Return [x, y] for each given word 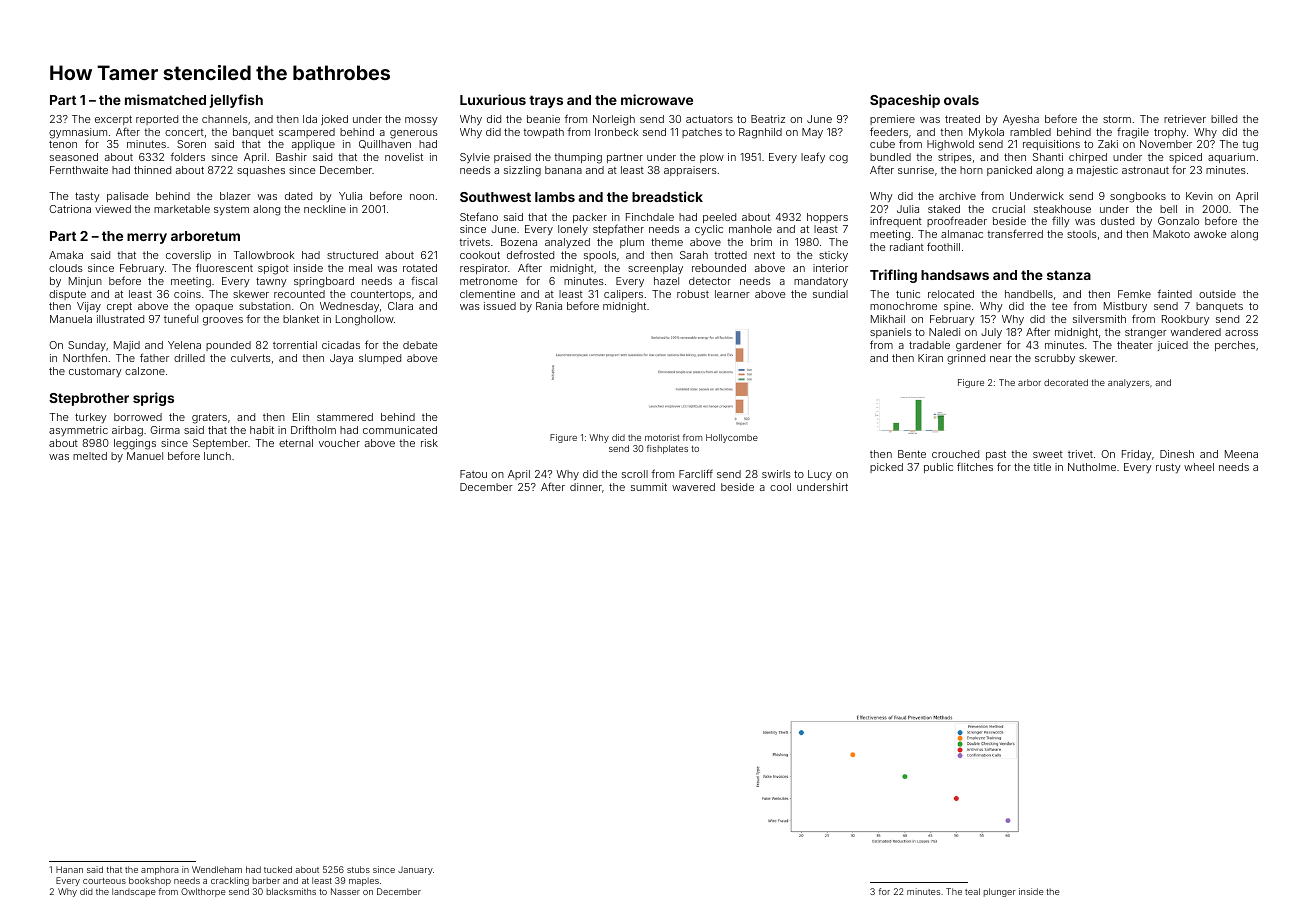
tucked [278, 869]
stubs [358, 869]
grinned [966, 359]
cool [780, 487]
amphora [160, 870]
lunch [217, 456]
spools [600, 256]
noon [422, 197]
